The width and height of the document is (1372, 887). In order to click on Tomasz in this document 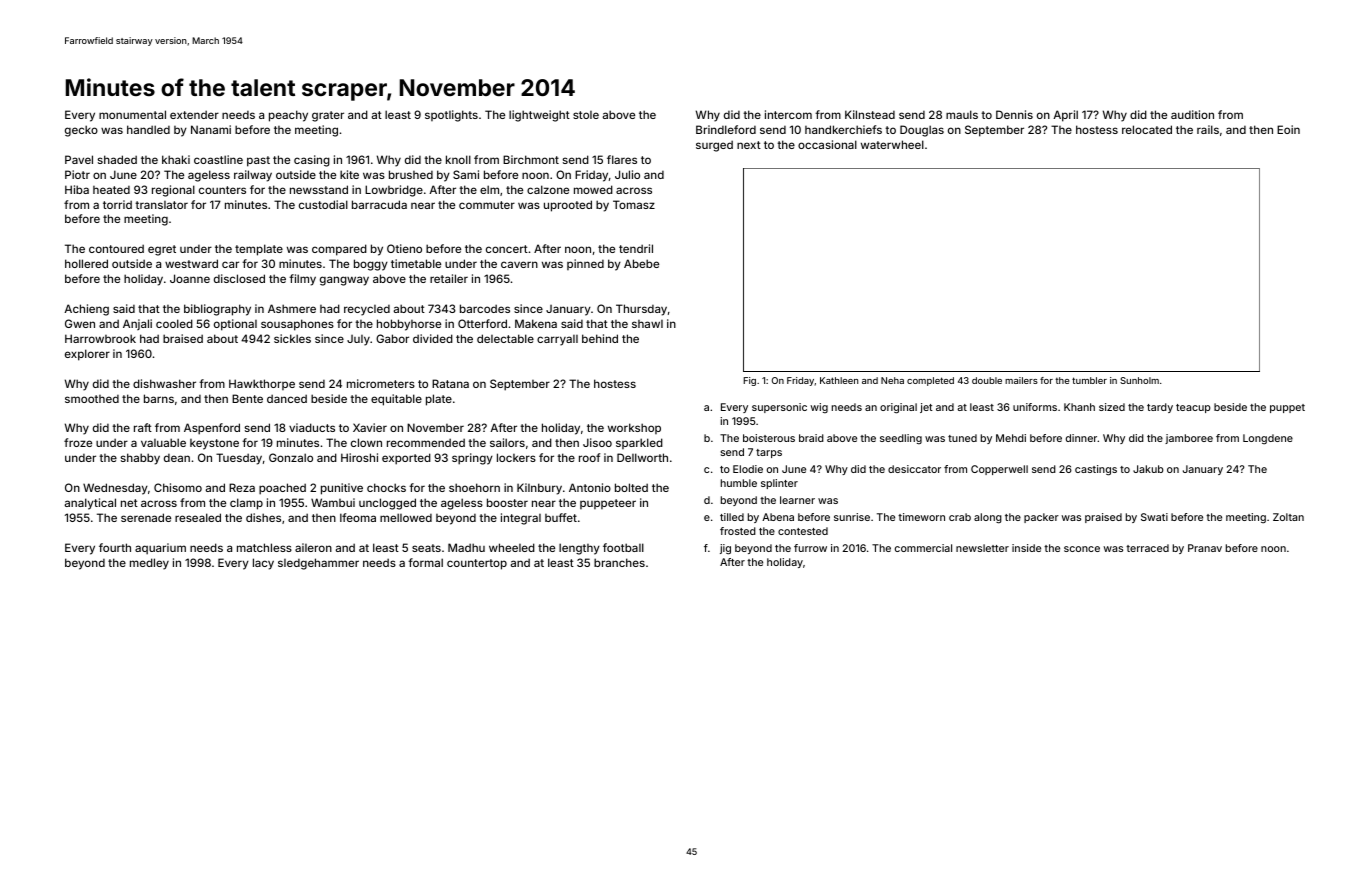, I will do `click(634, 204)`.
